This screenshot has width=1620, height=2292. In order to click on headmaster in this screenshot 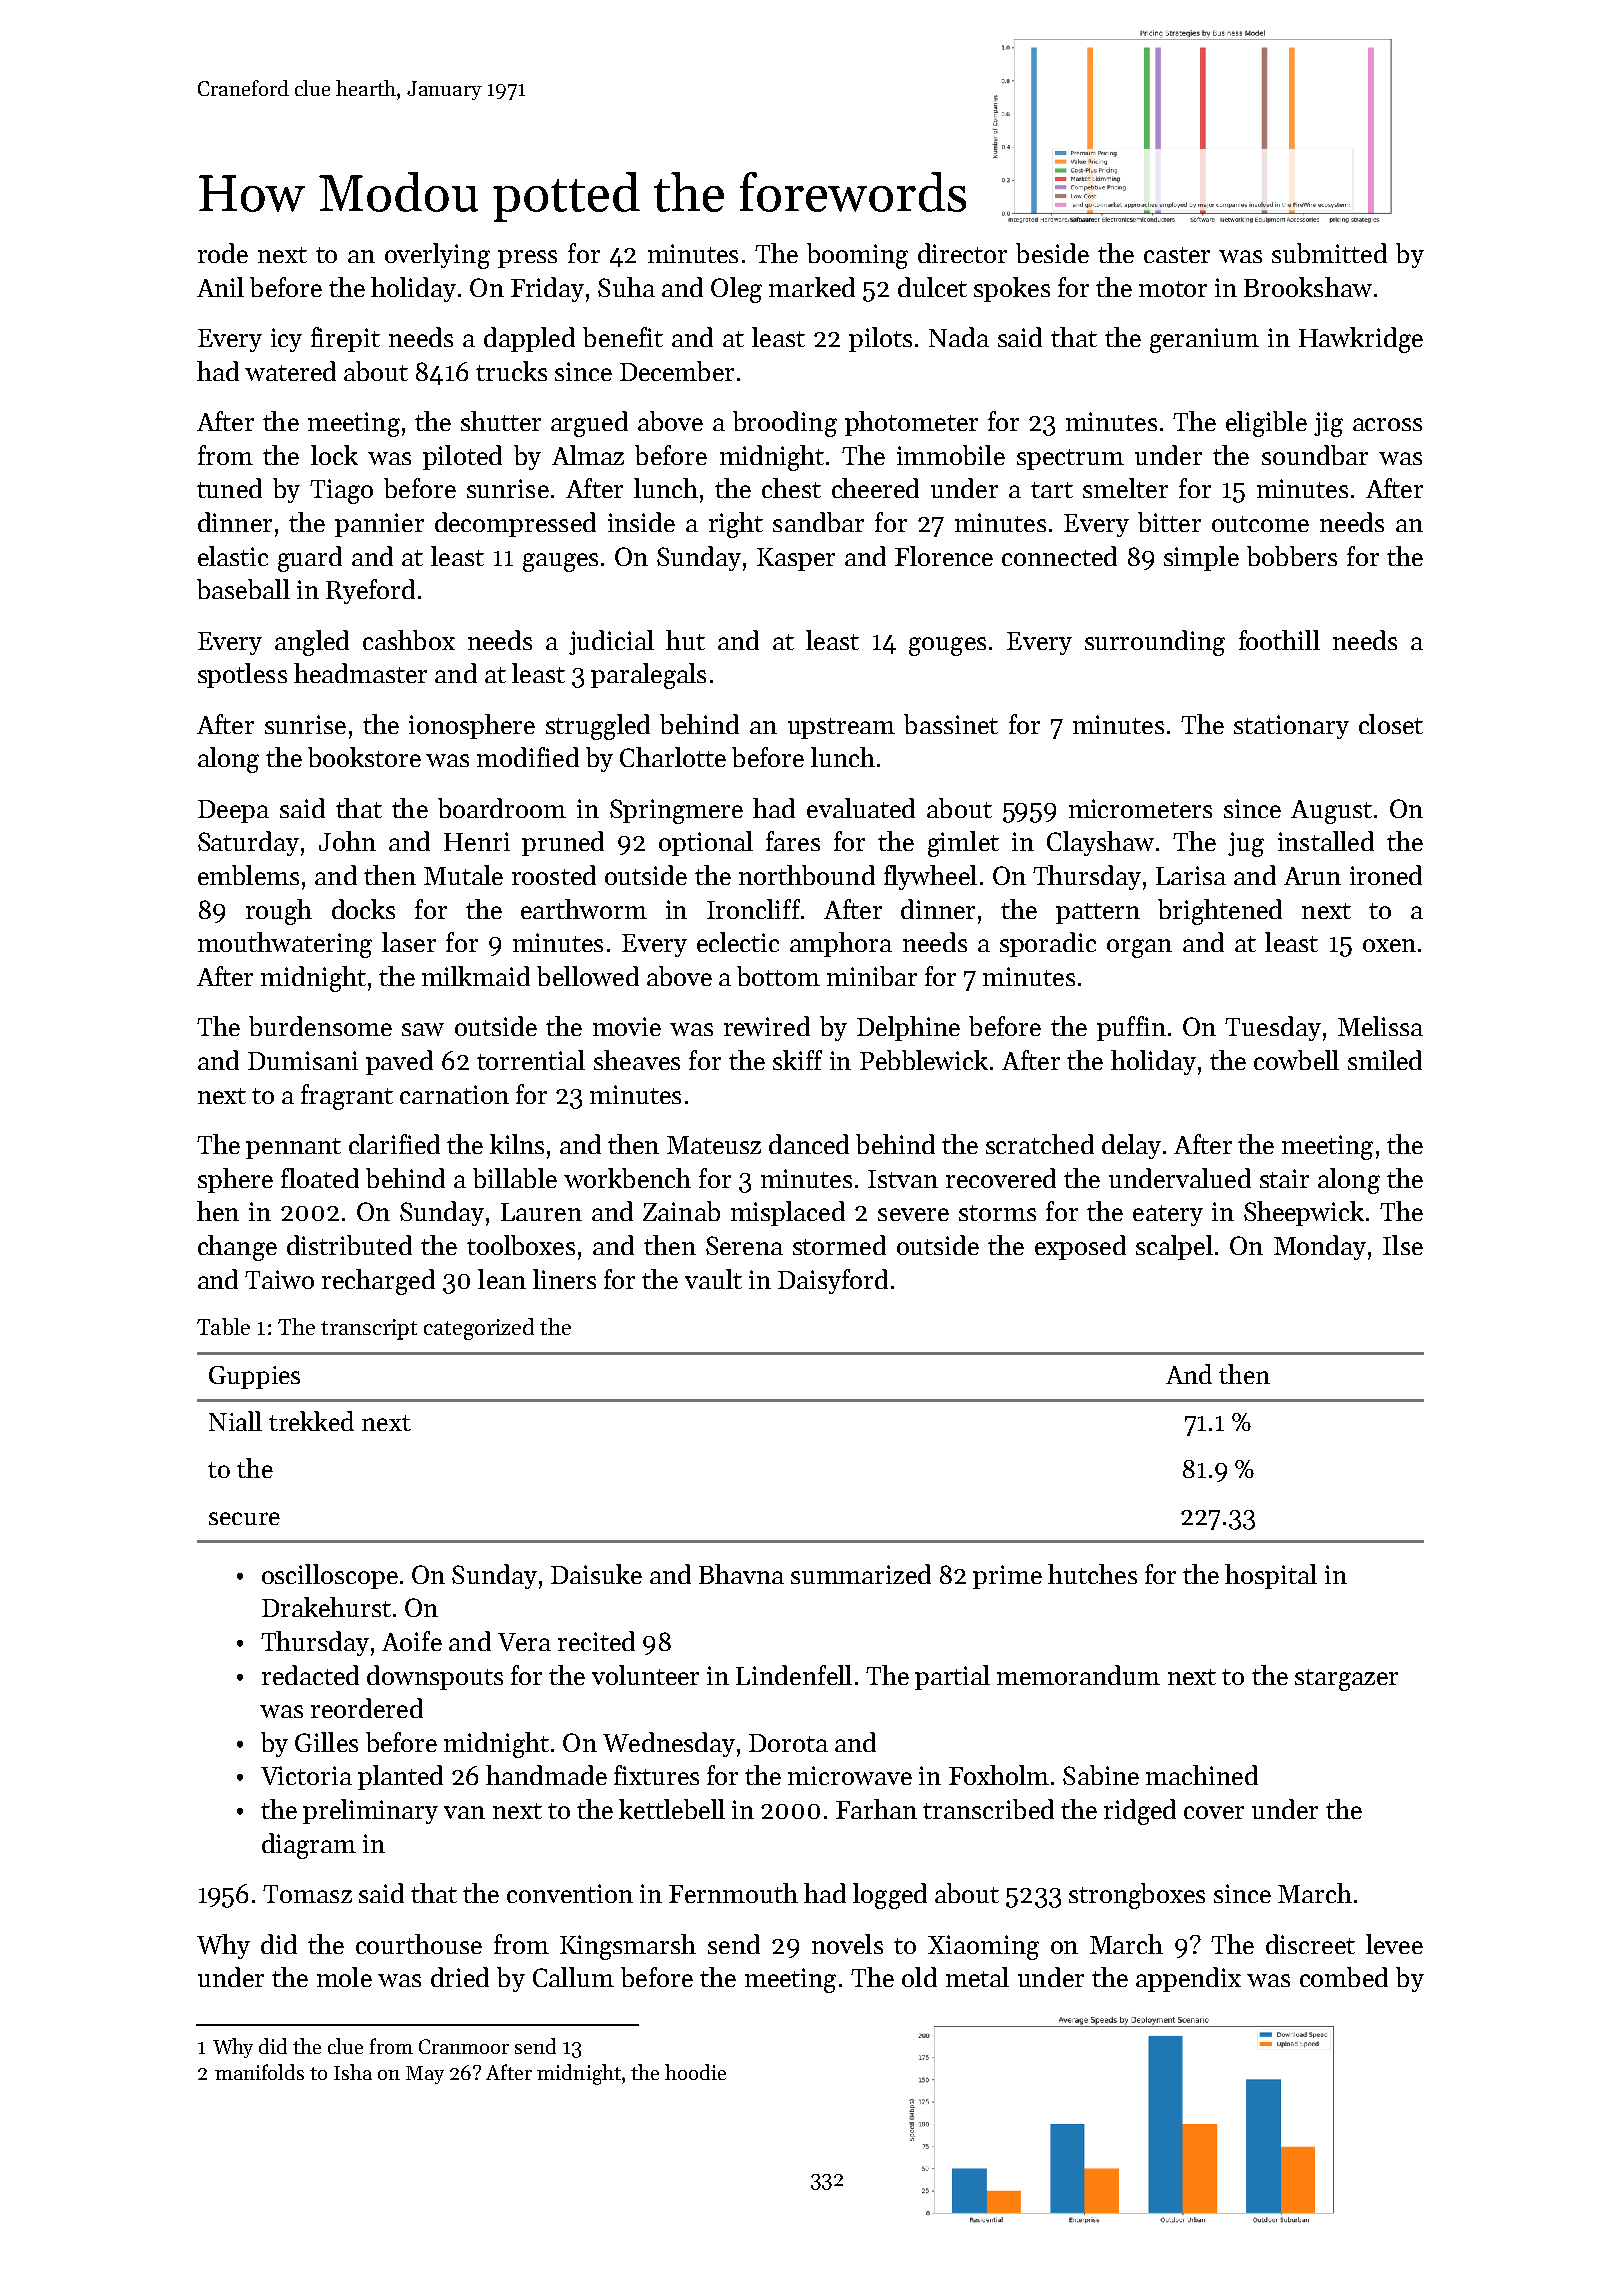, I will do `click(360, 673)`.
